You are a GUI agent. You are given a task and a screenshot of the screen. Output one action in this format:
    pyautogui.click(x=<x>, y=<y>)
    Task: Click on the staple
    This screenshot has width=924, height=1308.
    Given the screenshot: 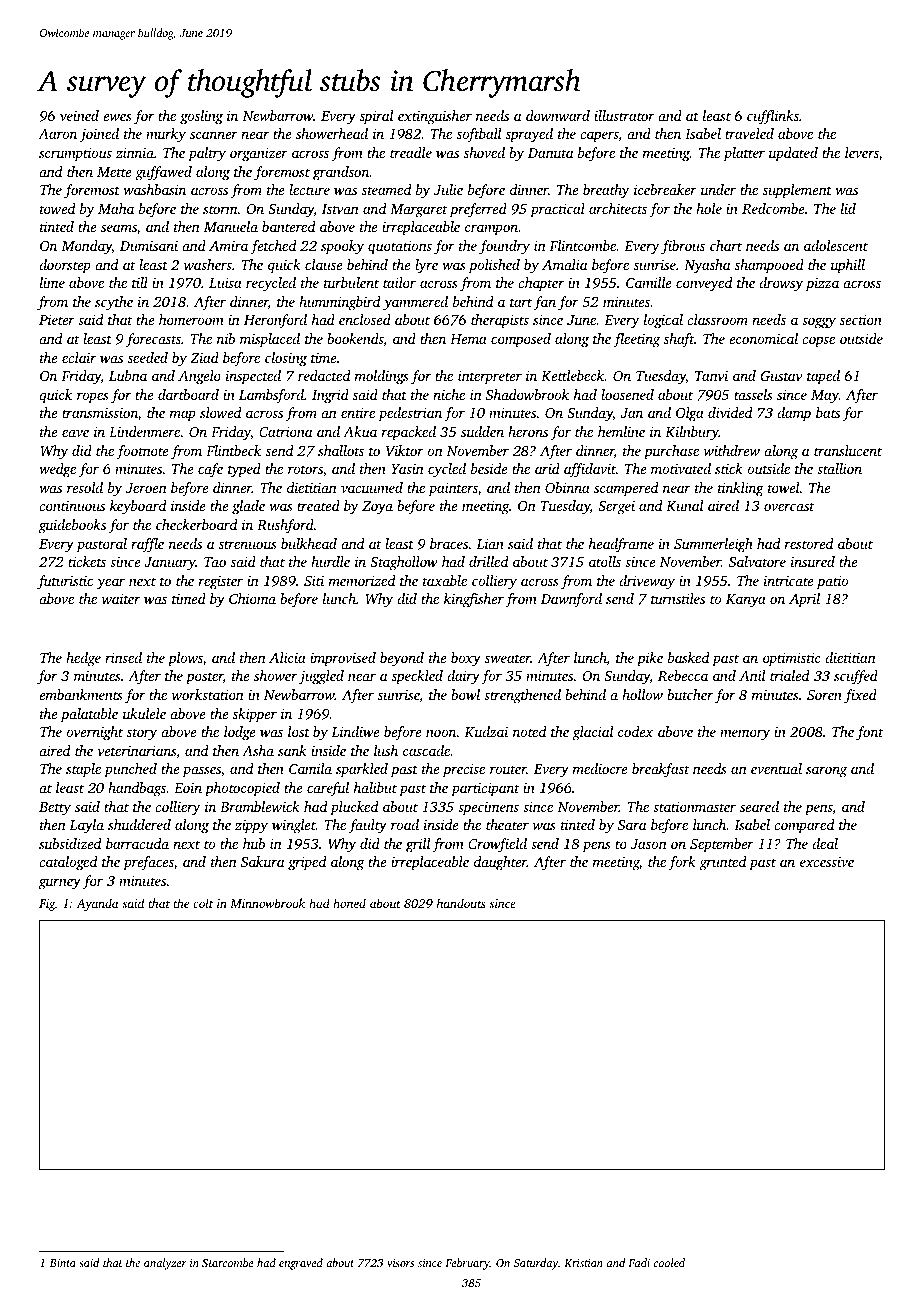 What is the action you would take?
    pyautogui.click(x=83, y=770)
